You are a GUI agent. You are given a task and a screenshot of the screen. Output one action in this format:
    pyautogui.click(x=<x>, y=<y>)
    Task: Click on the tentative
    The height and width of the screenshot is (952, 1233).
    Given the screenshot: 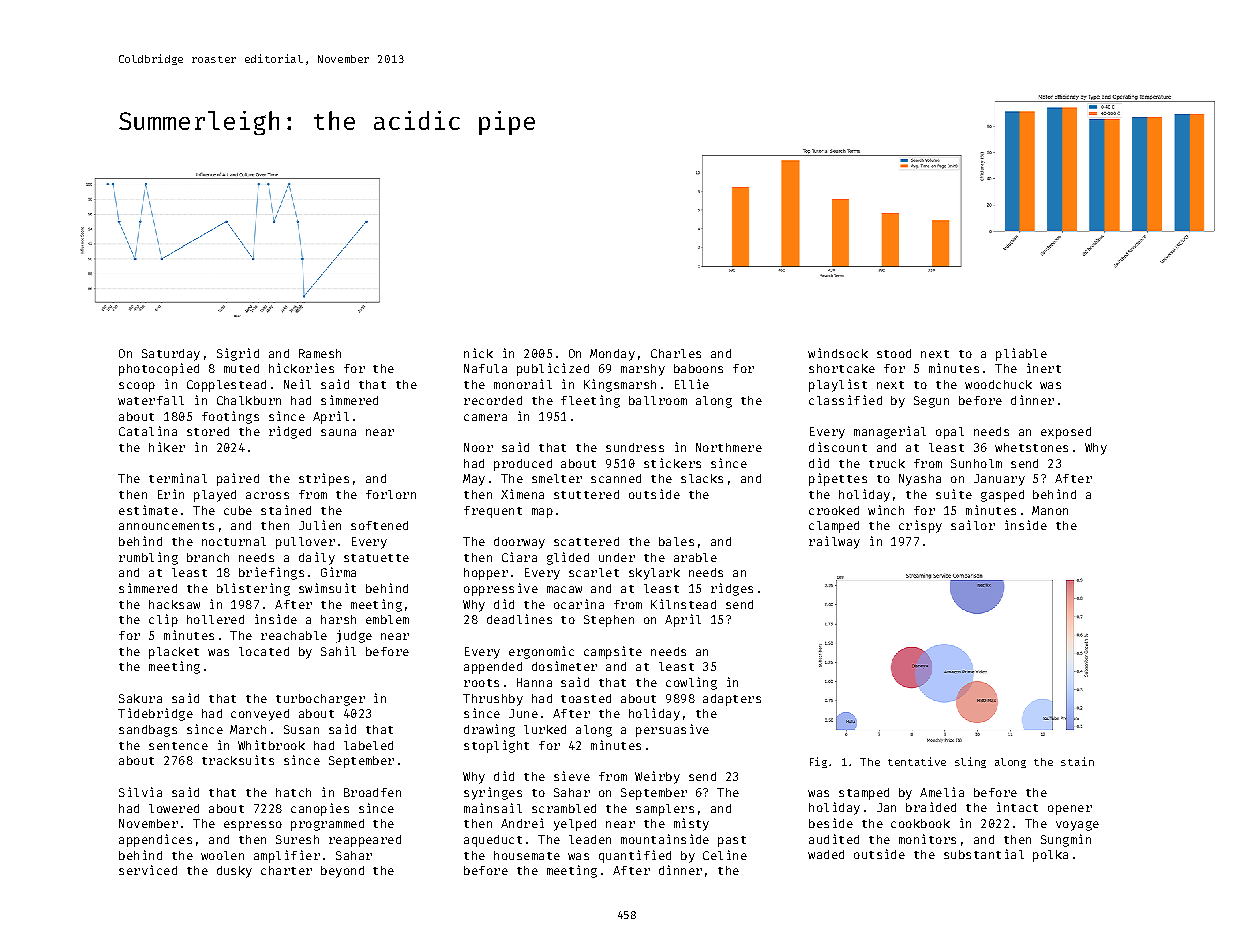 What is the action you would take?
    pyautogui.click(x=917, y=761)
